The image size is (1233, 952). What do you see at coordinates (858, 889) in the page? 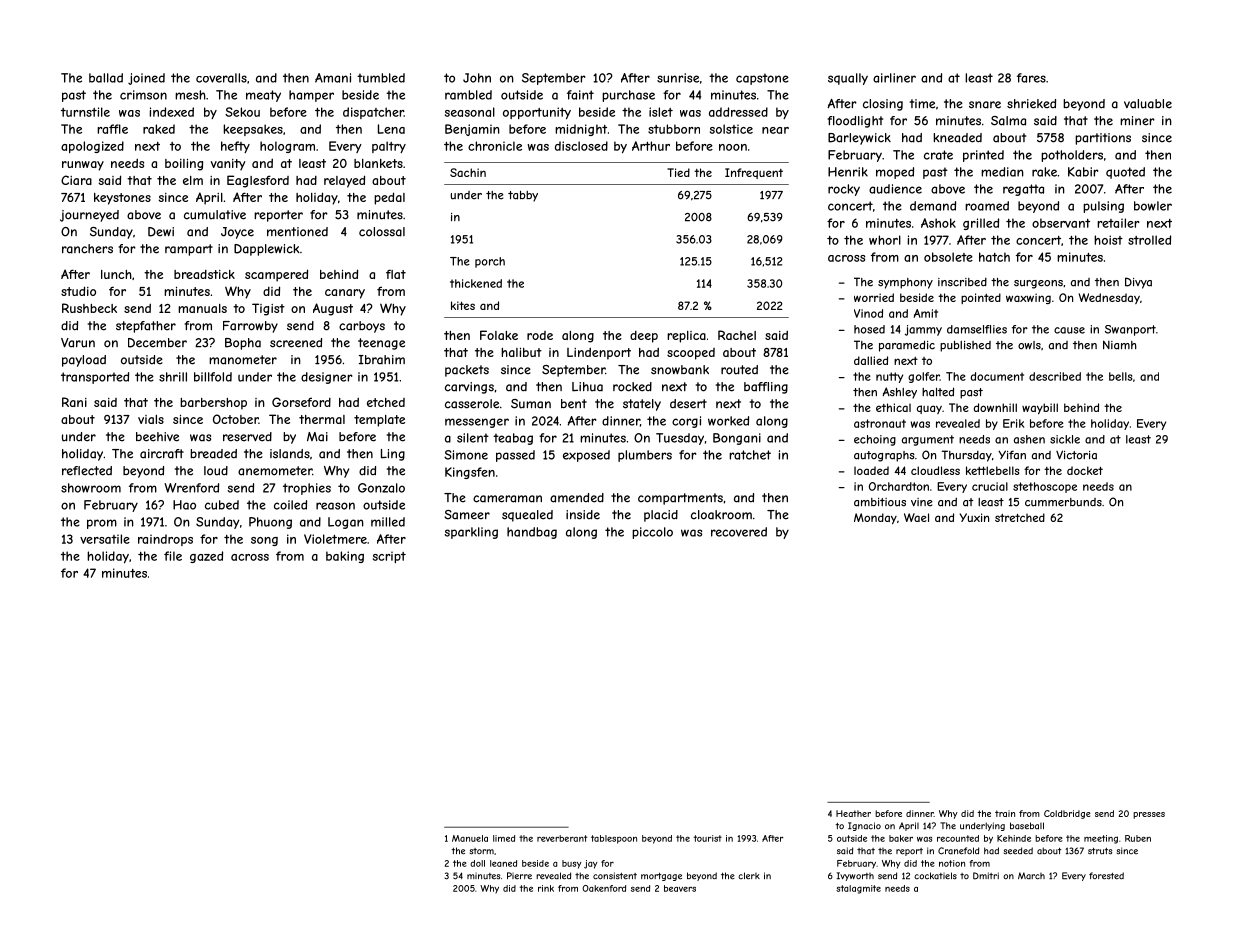
I see `stalagmite` at bounding box center [858, 889].
